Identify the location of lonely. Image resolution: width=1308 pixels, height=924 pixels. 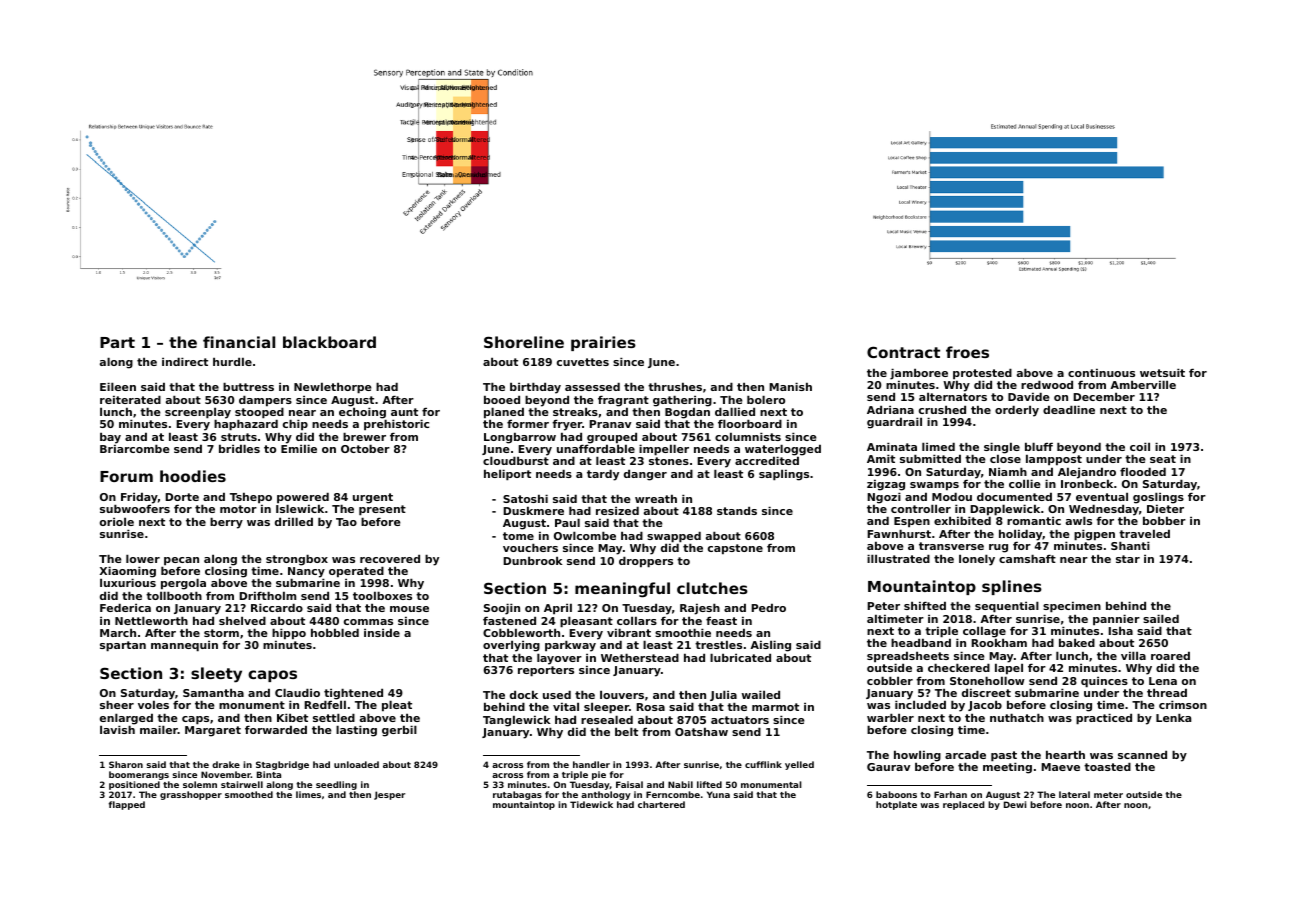
(977, 560).
